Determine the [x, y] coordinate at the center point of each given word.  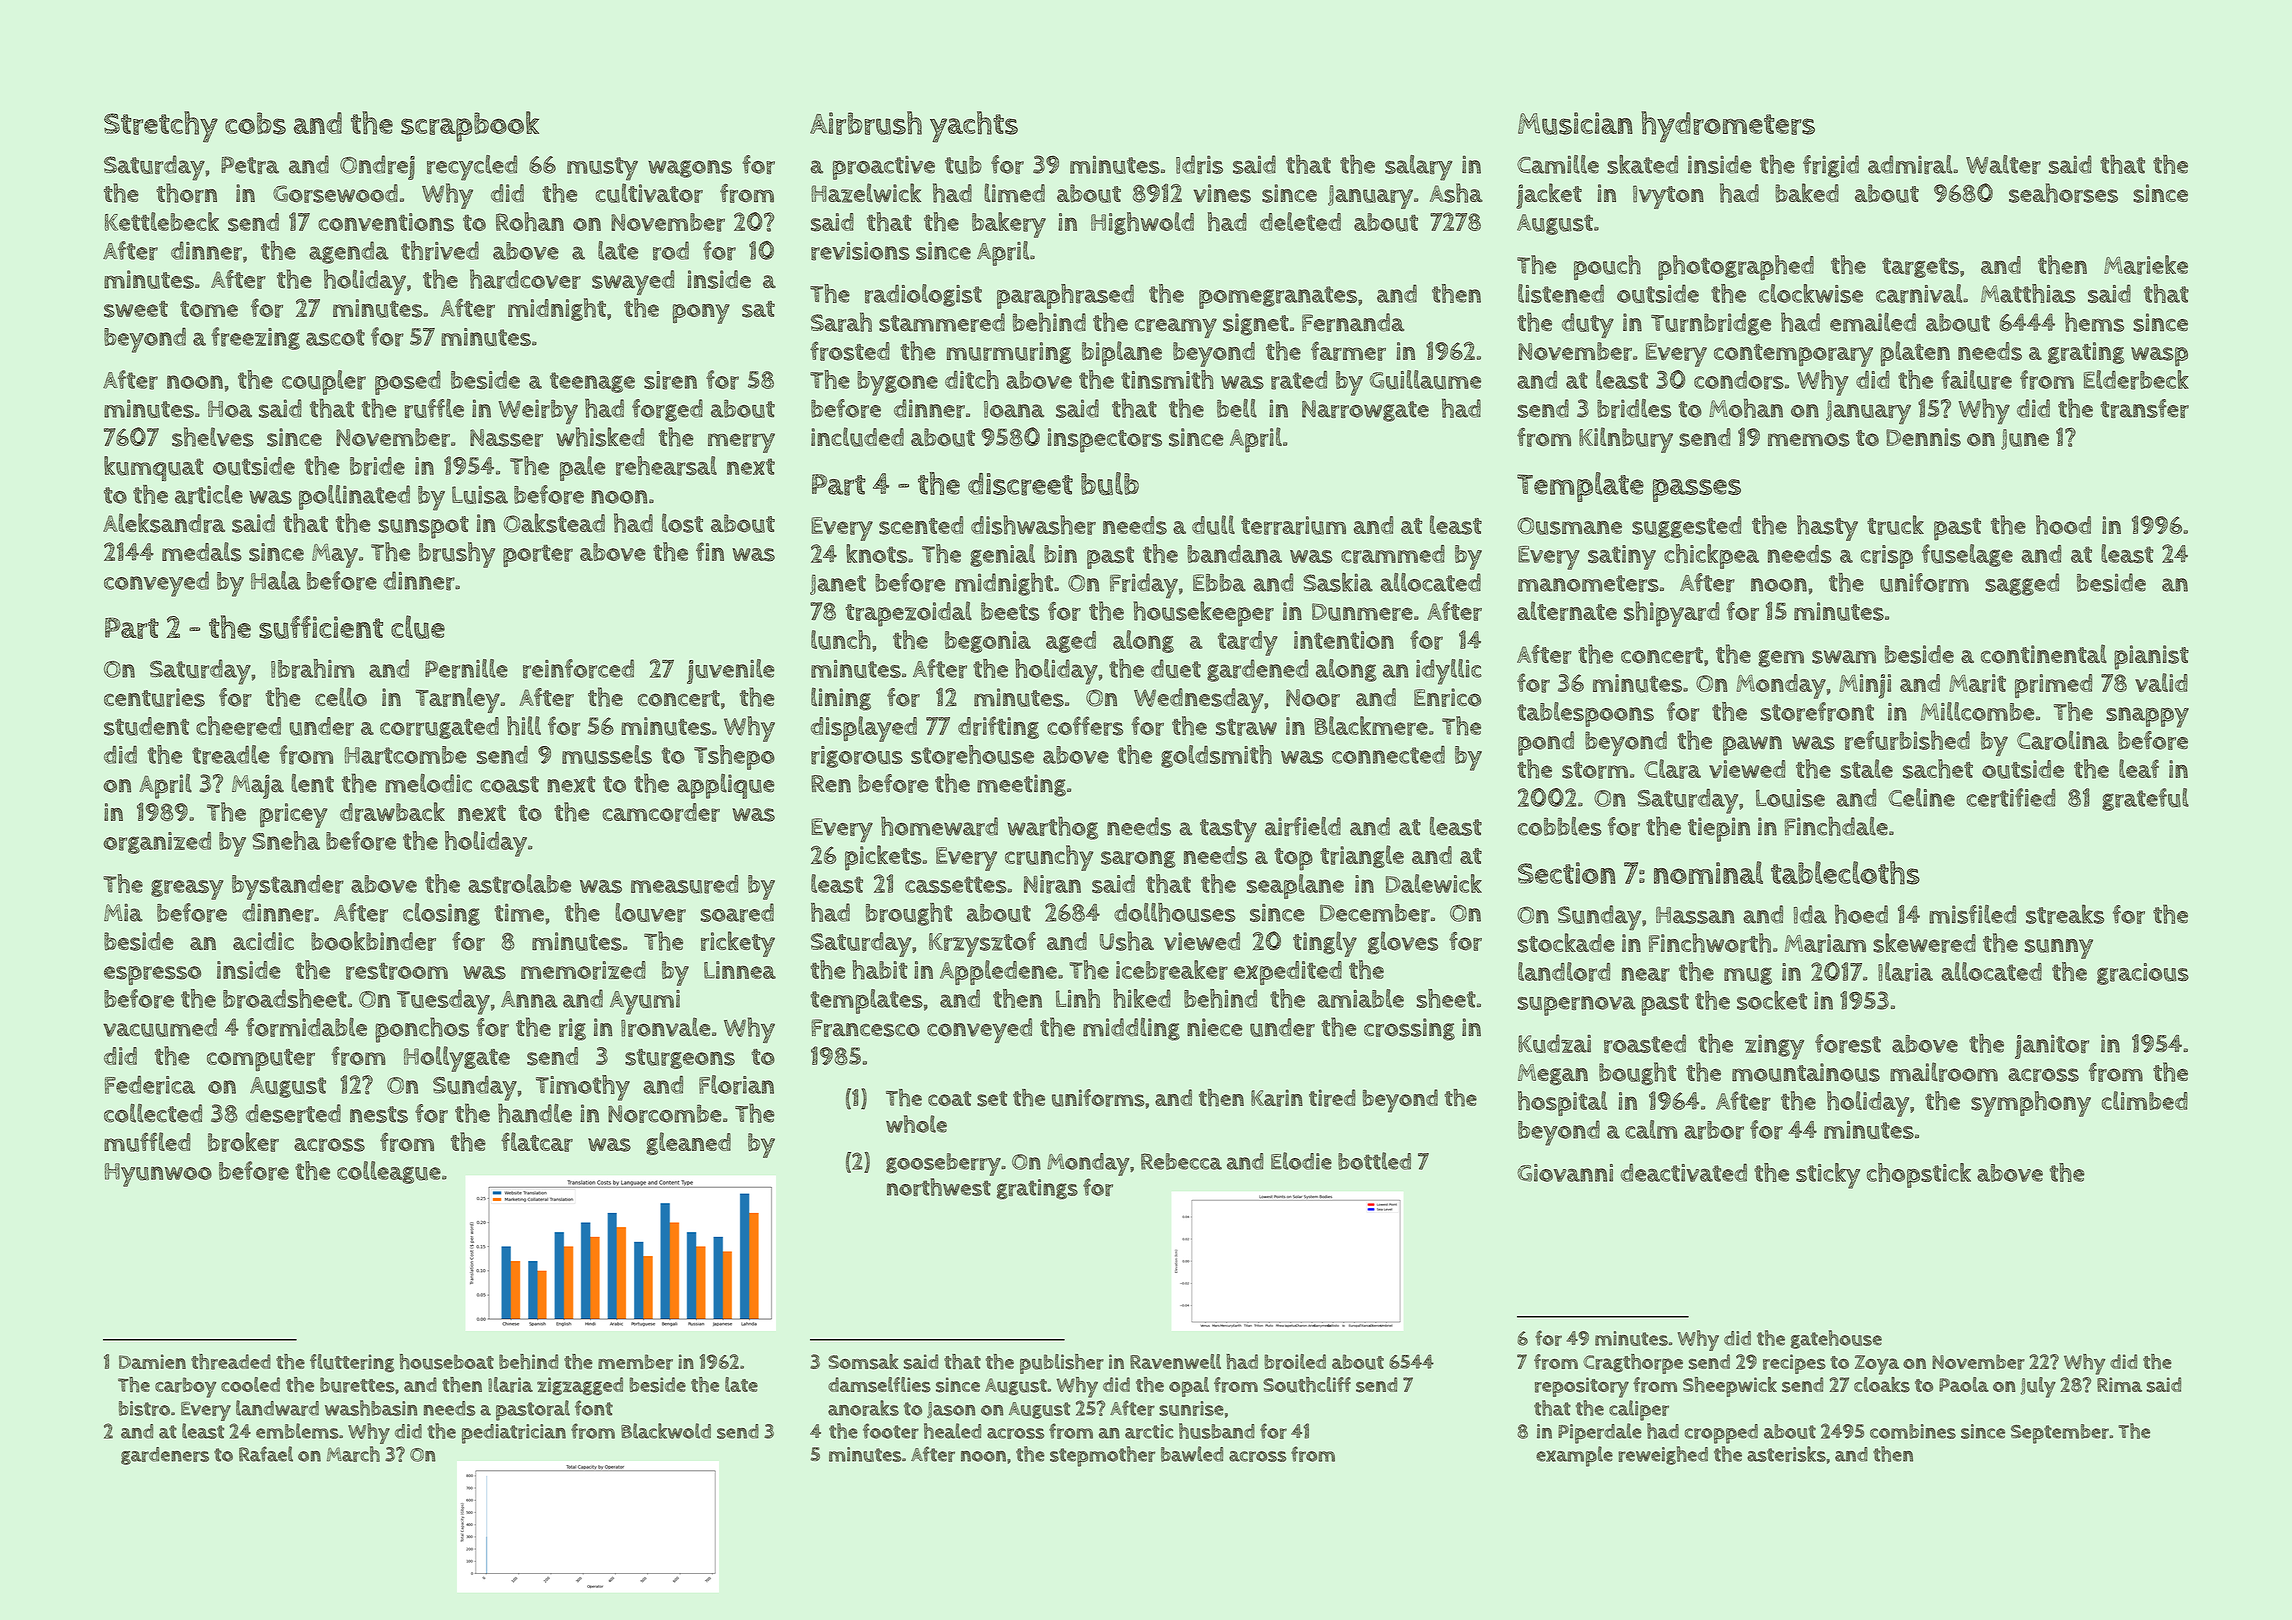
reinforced [578, 669]
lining [841, 699]
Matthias [2028, 293]
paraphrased [1065, 296]
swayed [633, 282]
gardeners [165, 1456]
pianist [2151, 657]
